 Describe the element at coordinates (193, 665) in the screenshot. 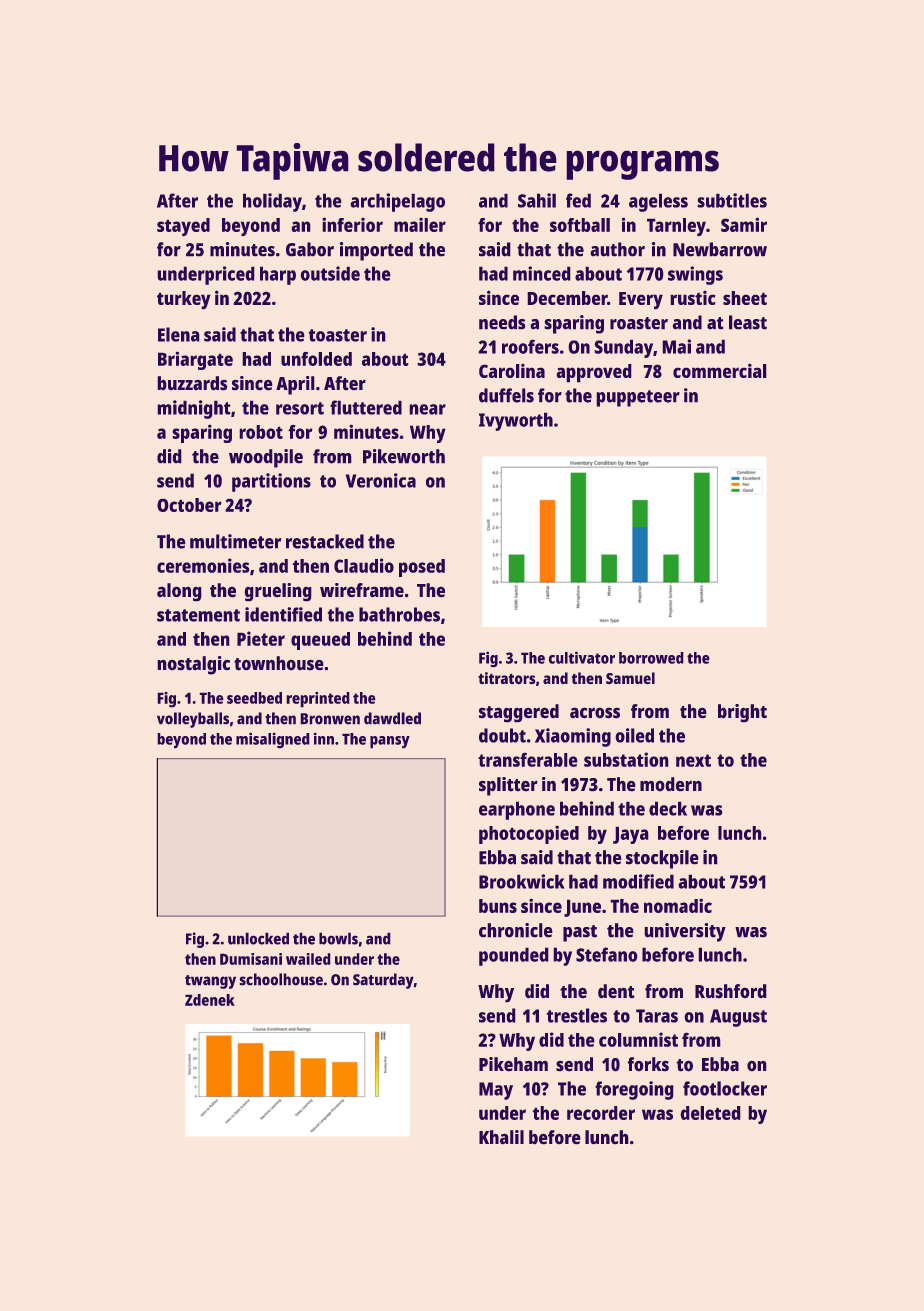

I see `nostalgic` at that location.
